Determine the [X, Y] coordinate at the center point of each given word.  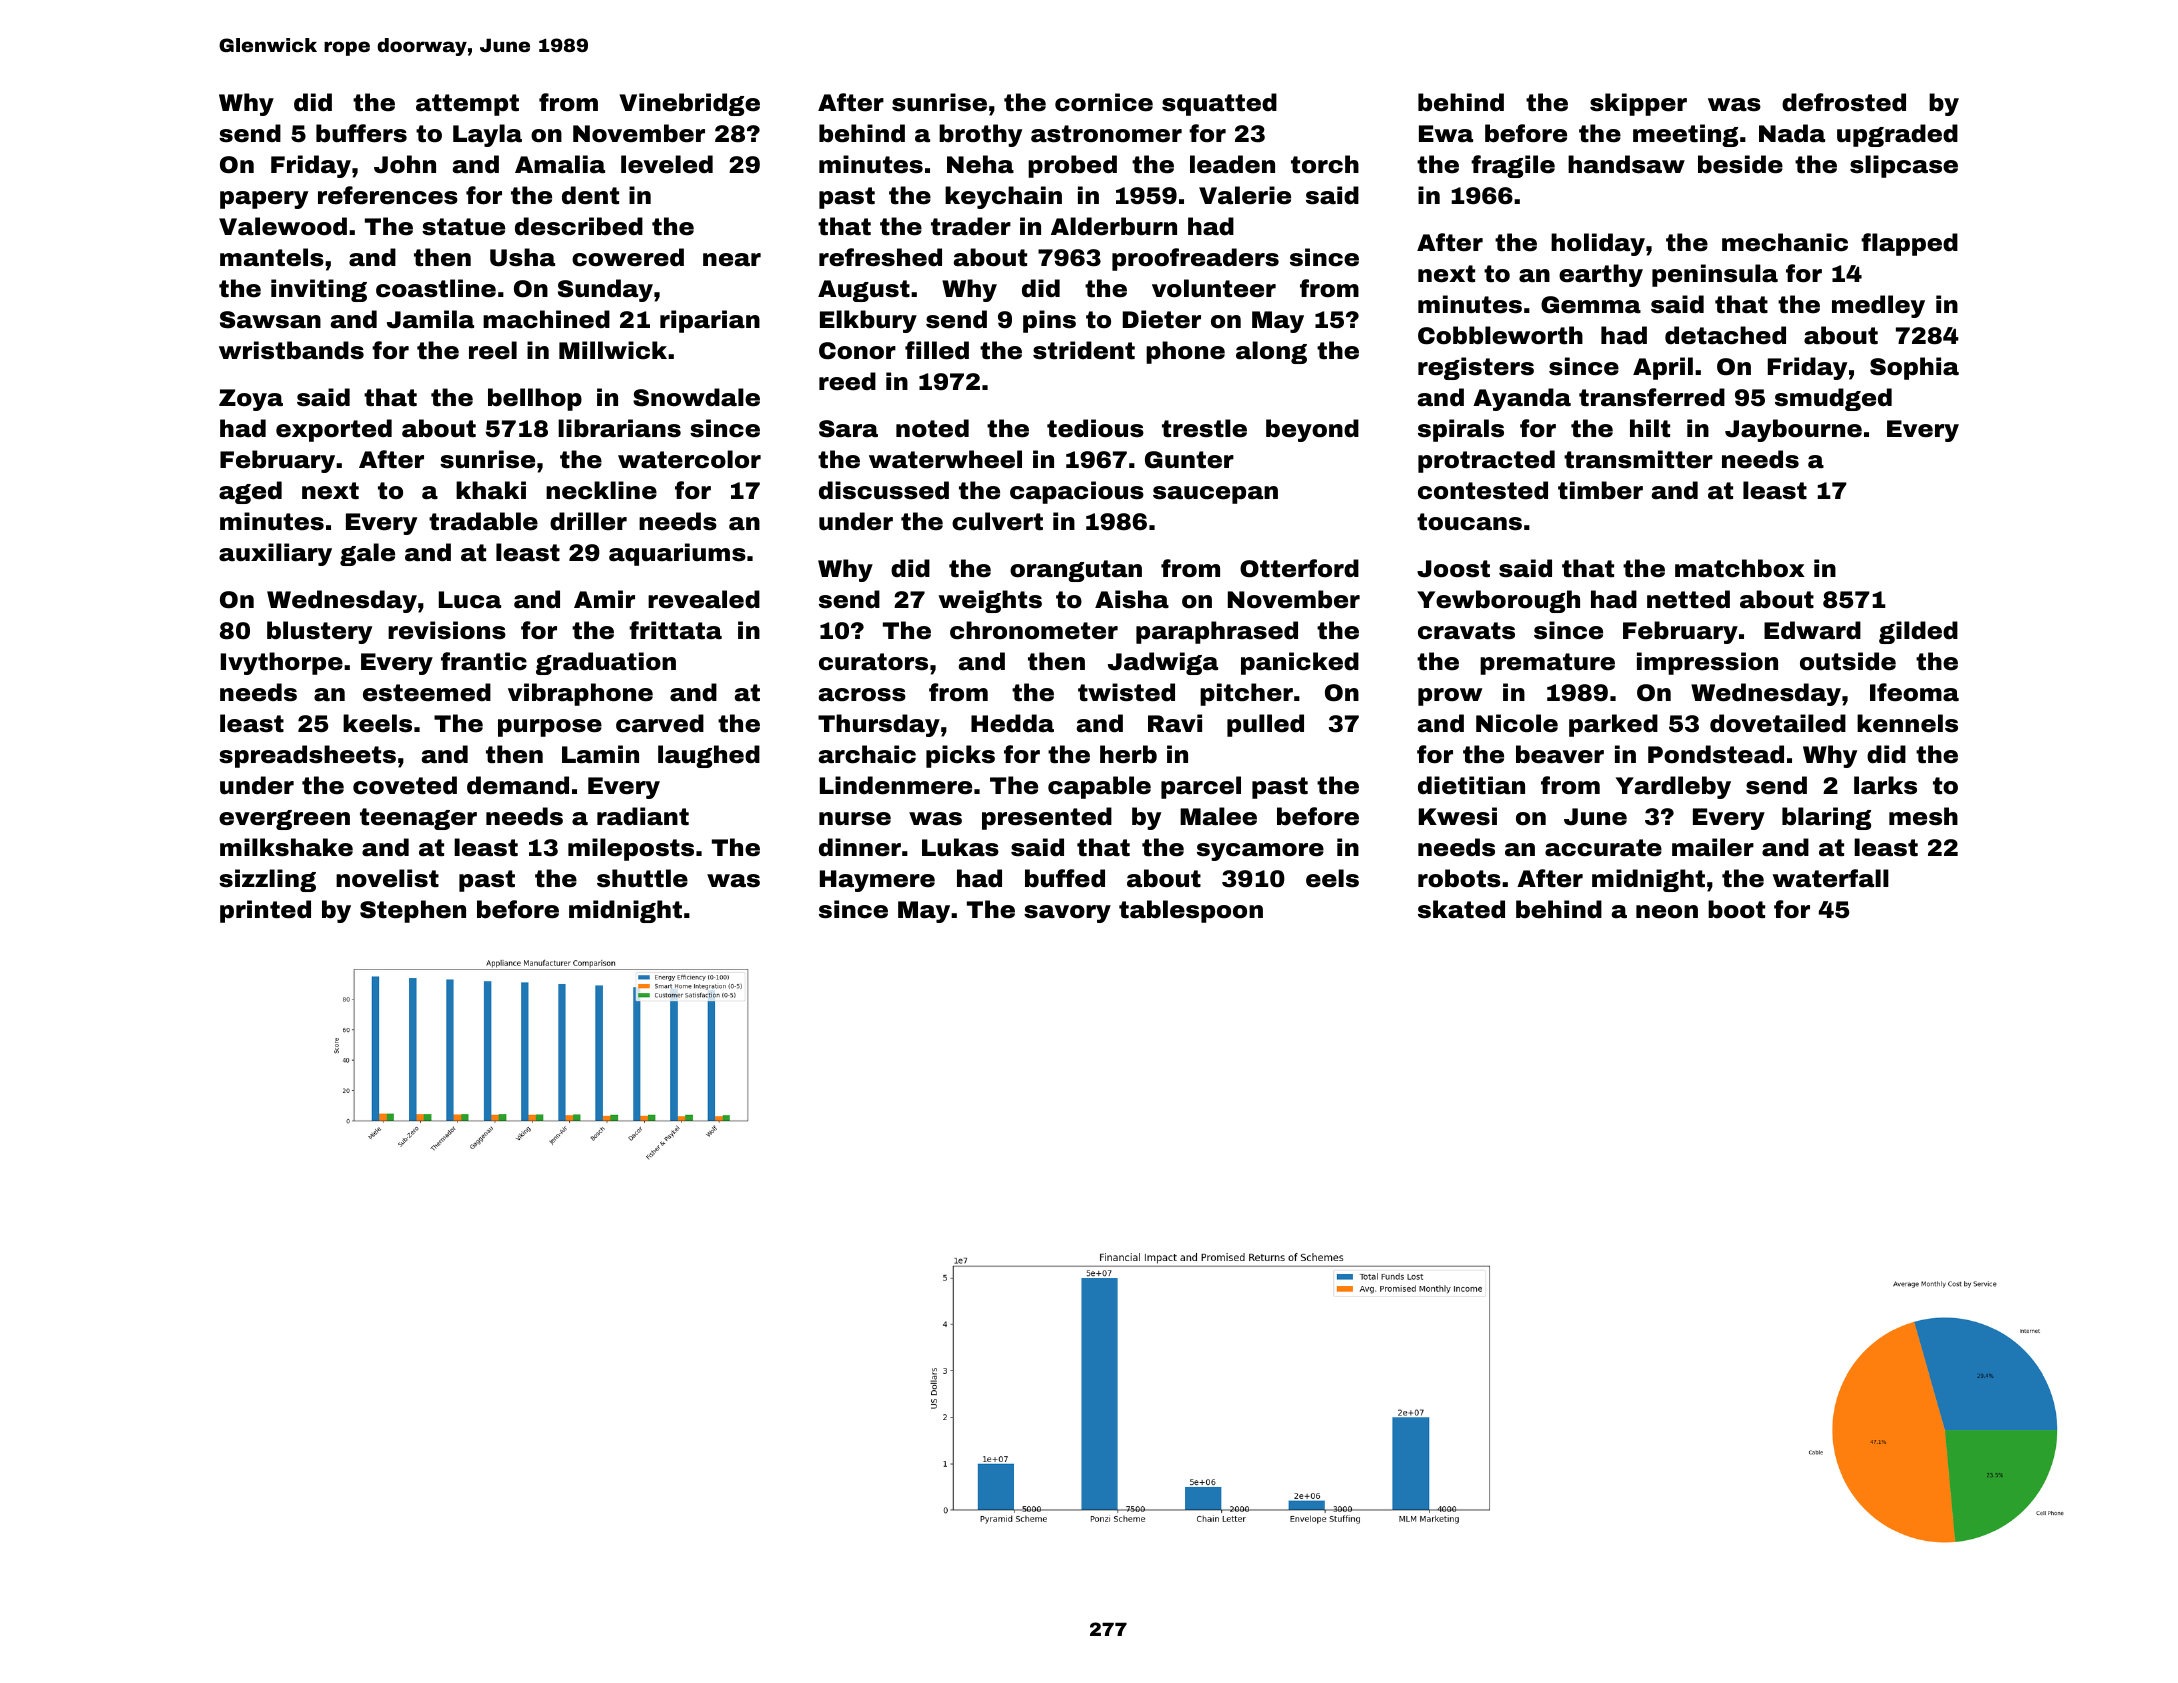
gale [367, 554]
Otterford [1299, 568]
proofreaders [1195, 259]
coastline [436, 288]
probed [1072, 166]
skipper [1638, 104]
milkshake [286, 847]
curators [873, 662]
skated [1461, 909]
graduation [606, 663]
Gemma [1591, 305]
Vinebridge [689, 104]
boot [1736, 909]
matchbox [1740, 568]
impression [1707, 663]
